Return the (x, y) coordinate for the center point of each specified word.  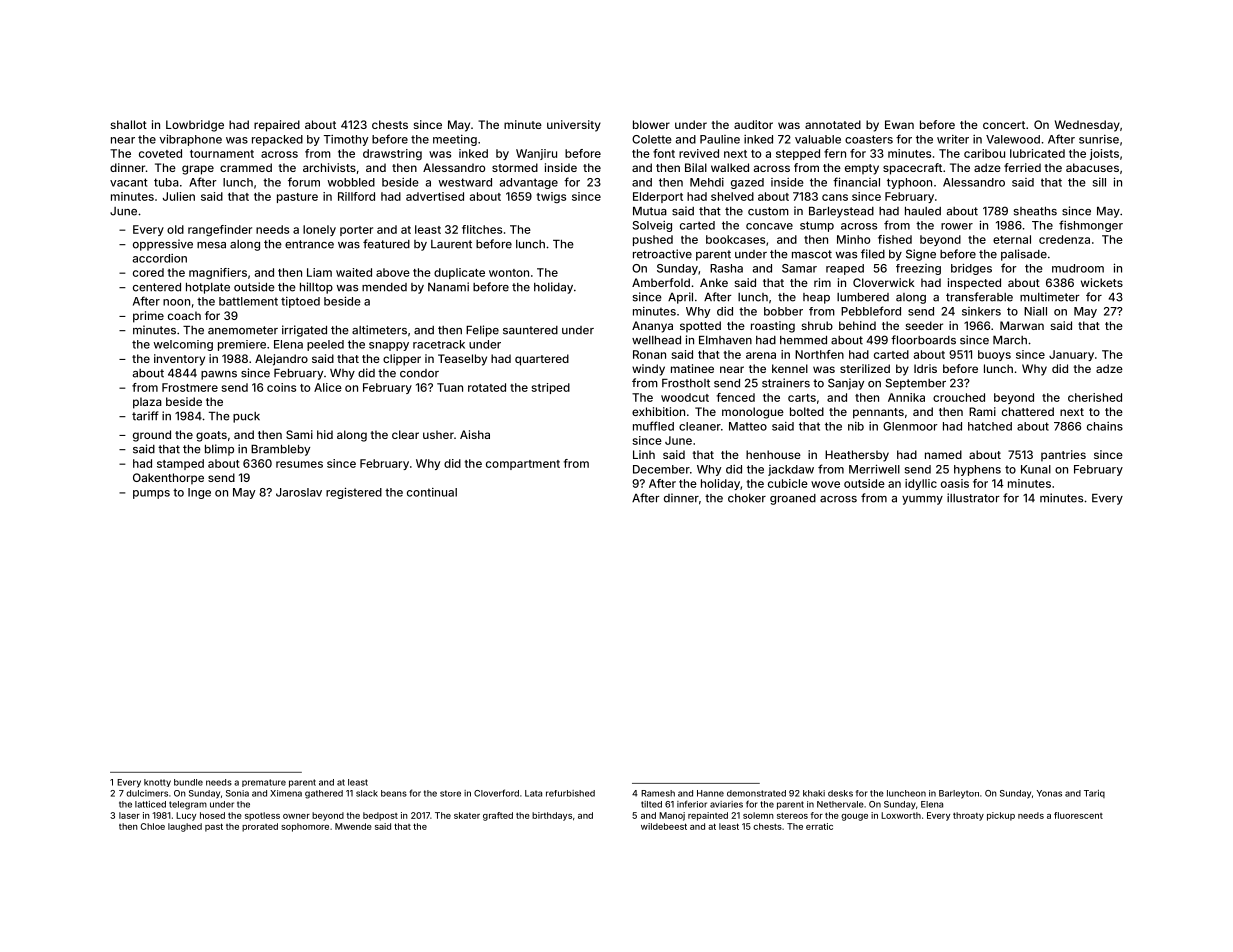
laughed (185, 827)
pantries (1063, 455)
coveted (160, 153)
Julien (179, 196)
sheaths (1035, 211)
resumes (299, 464)
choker (747, 498)
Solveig (652, 226)
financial (856, 182)
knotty (157, 783)
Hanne (710, 793)
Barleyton (959, 794)
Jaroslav (299, 492)
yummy (922, 500)
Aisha (475, 434)
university (574, 126)
